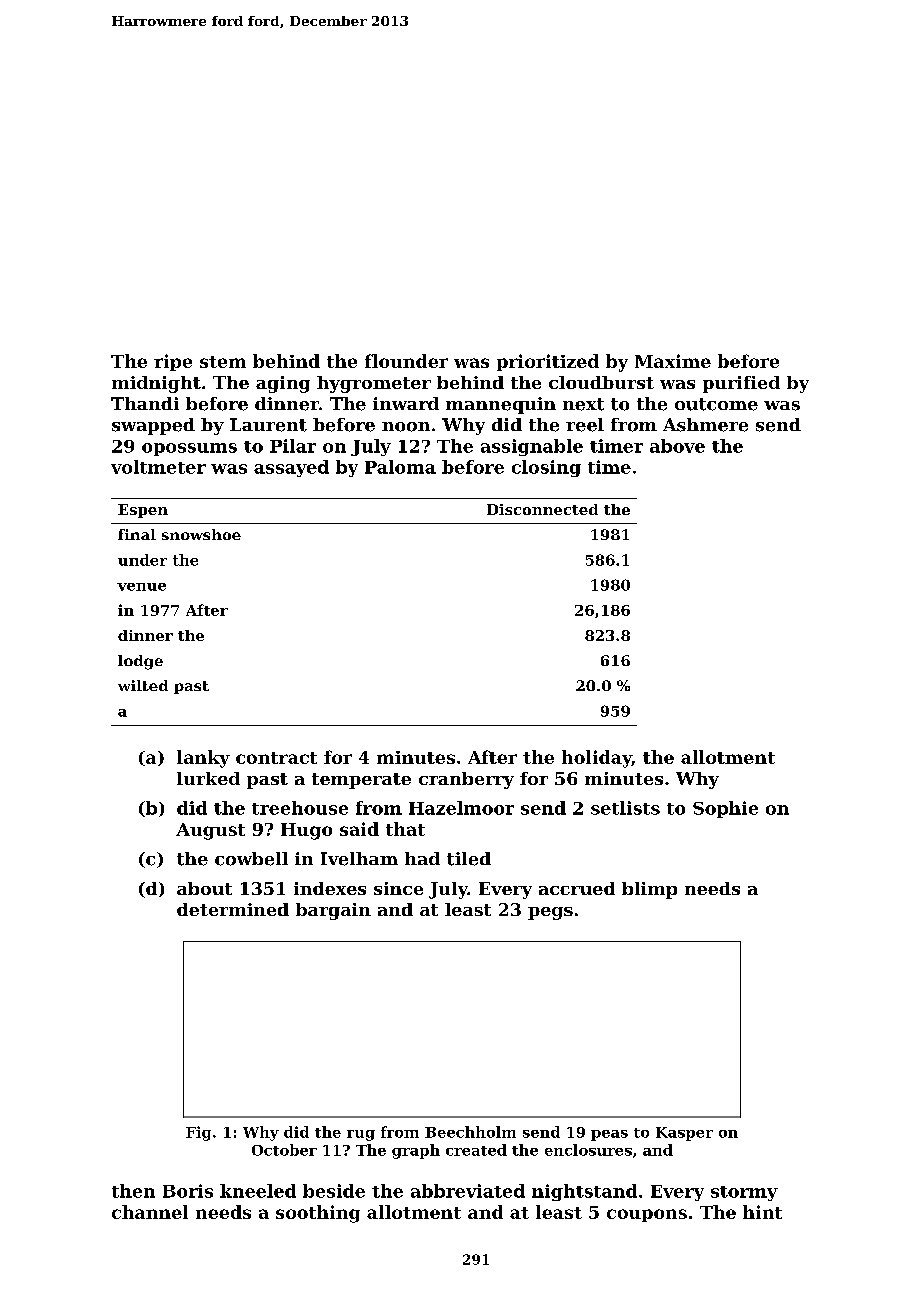  What do you see at coordinates (406, 427) in the document?
I see `noon` at bounding box center [406, 427].
